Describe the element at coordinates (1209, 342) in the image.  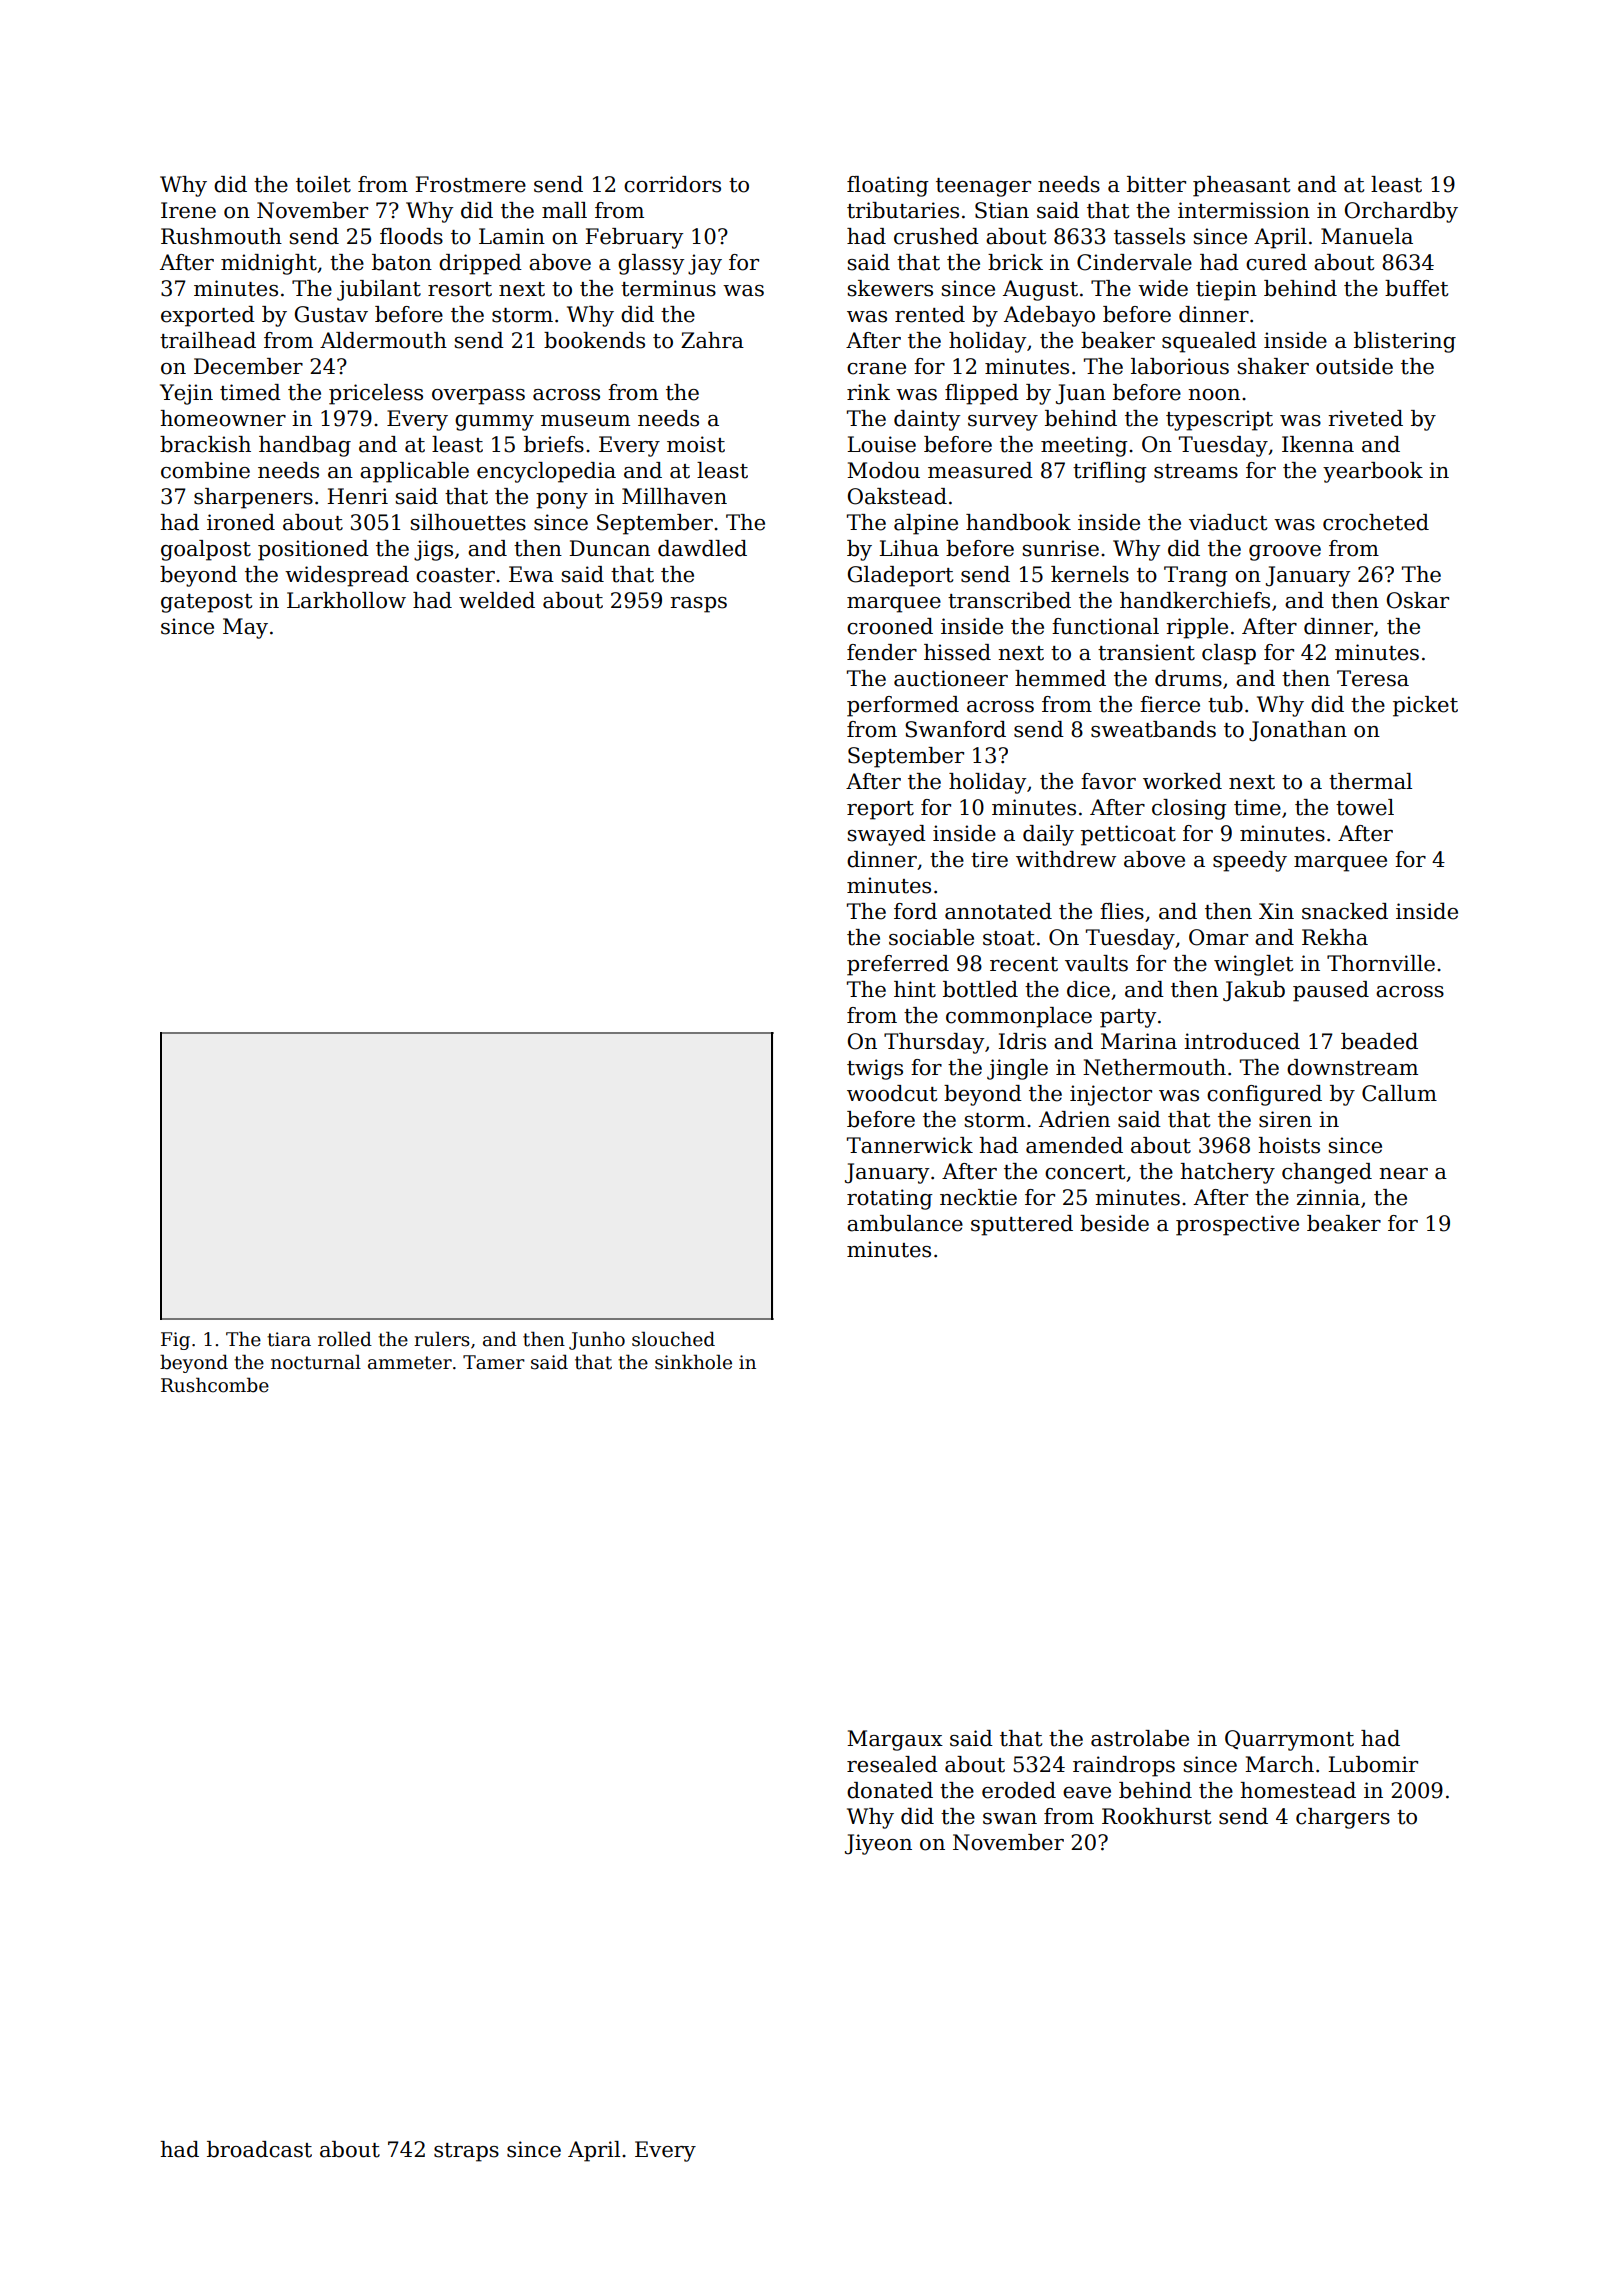
I see `squealed` at that location.
